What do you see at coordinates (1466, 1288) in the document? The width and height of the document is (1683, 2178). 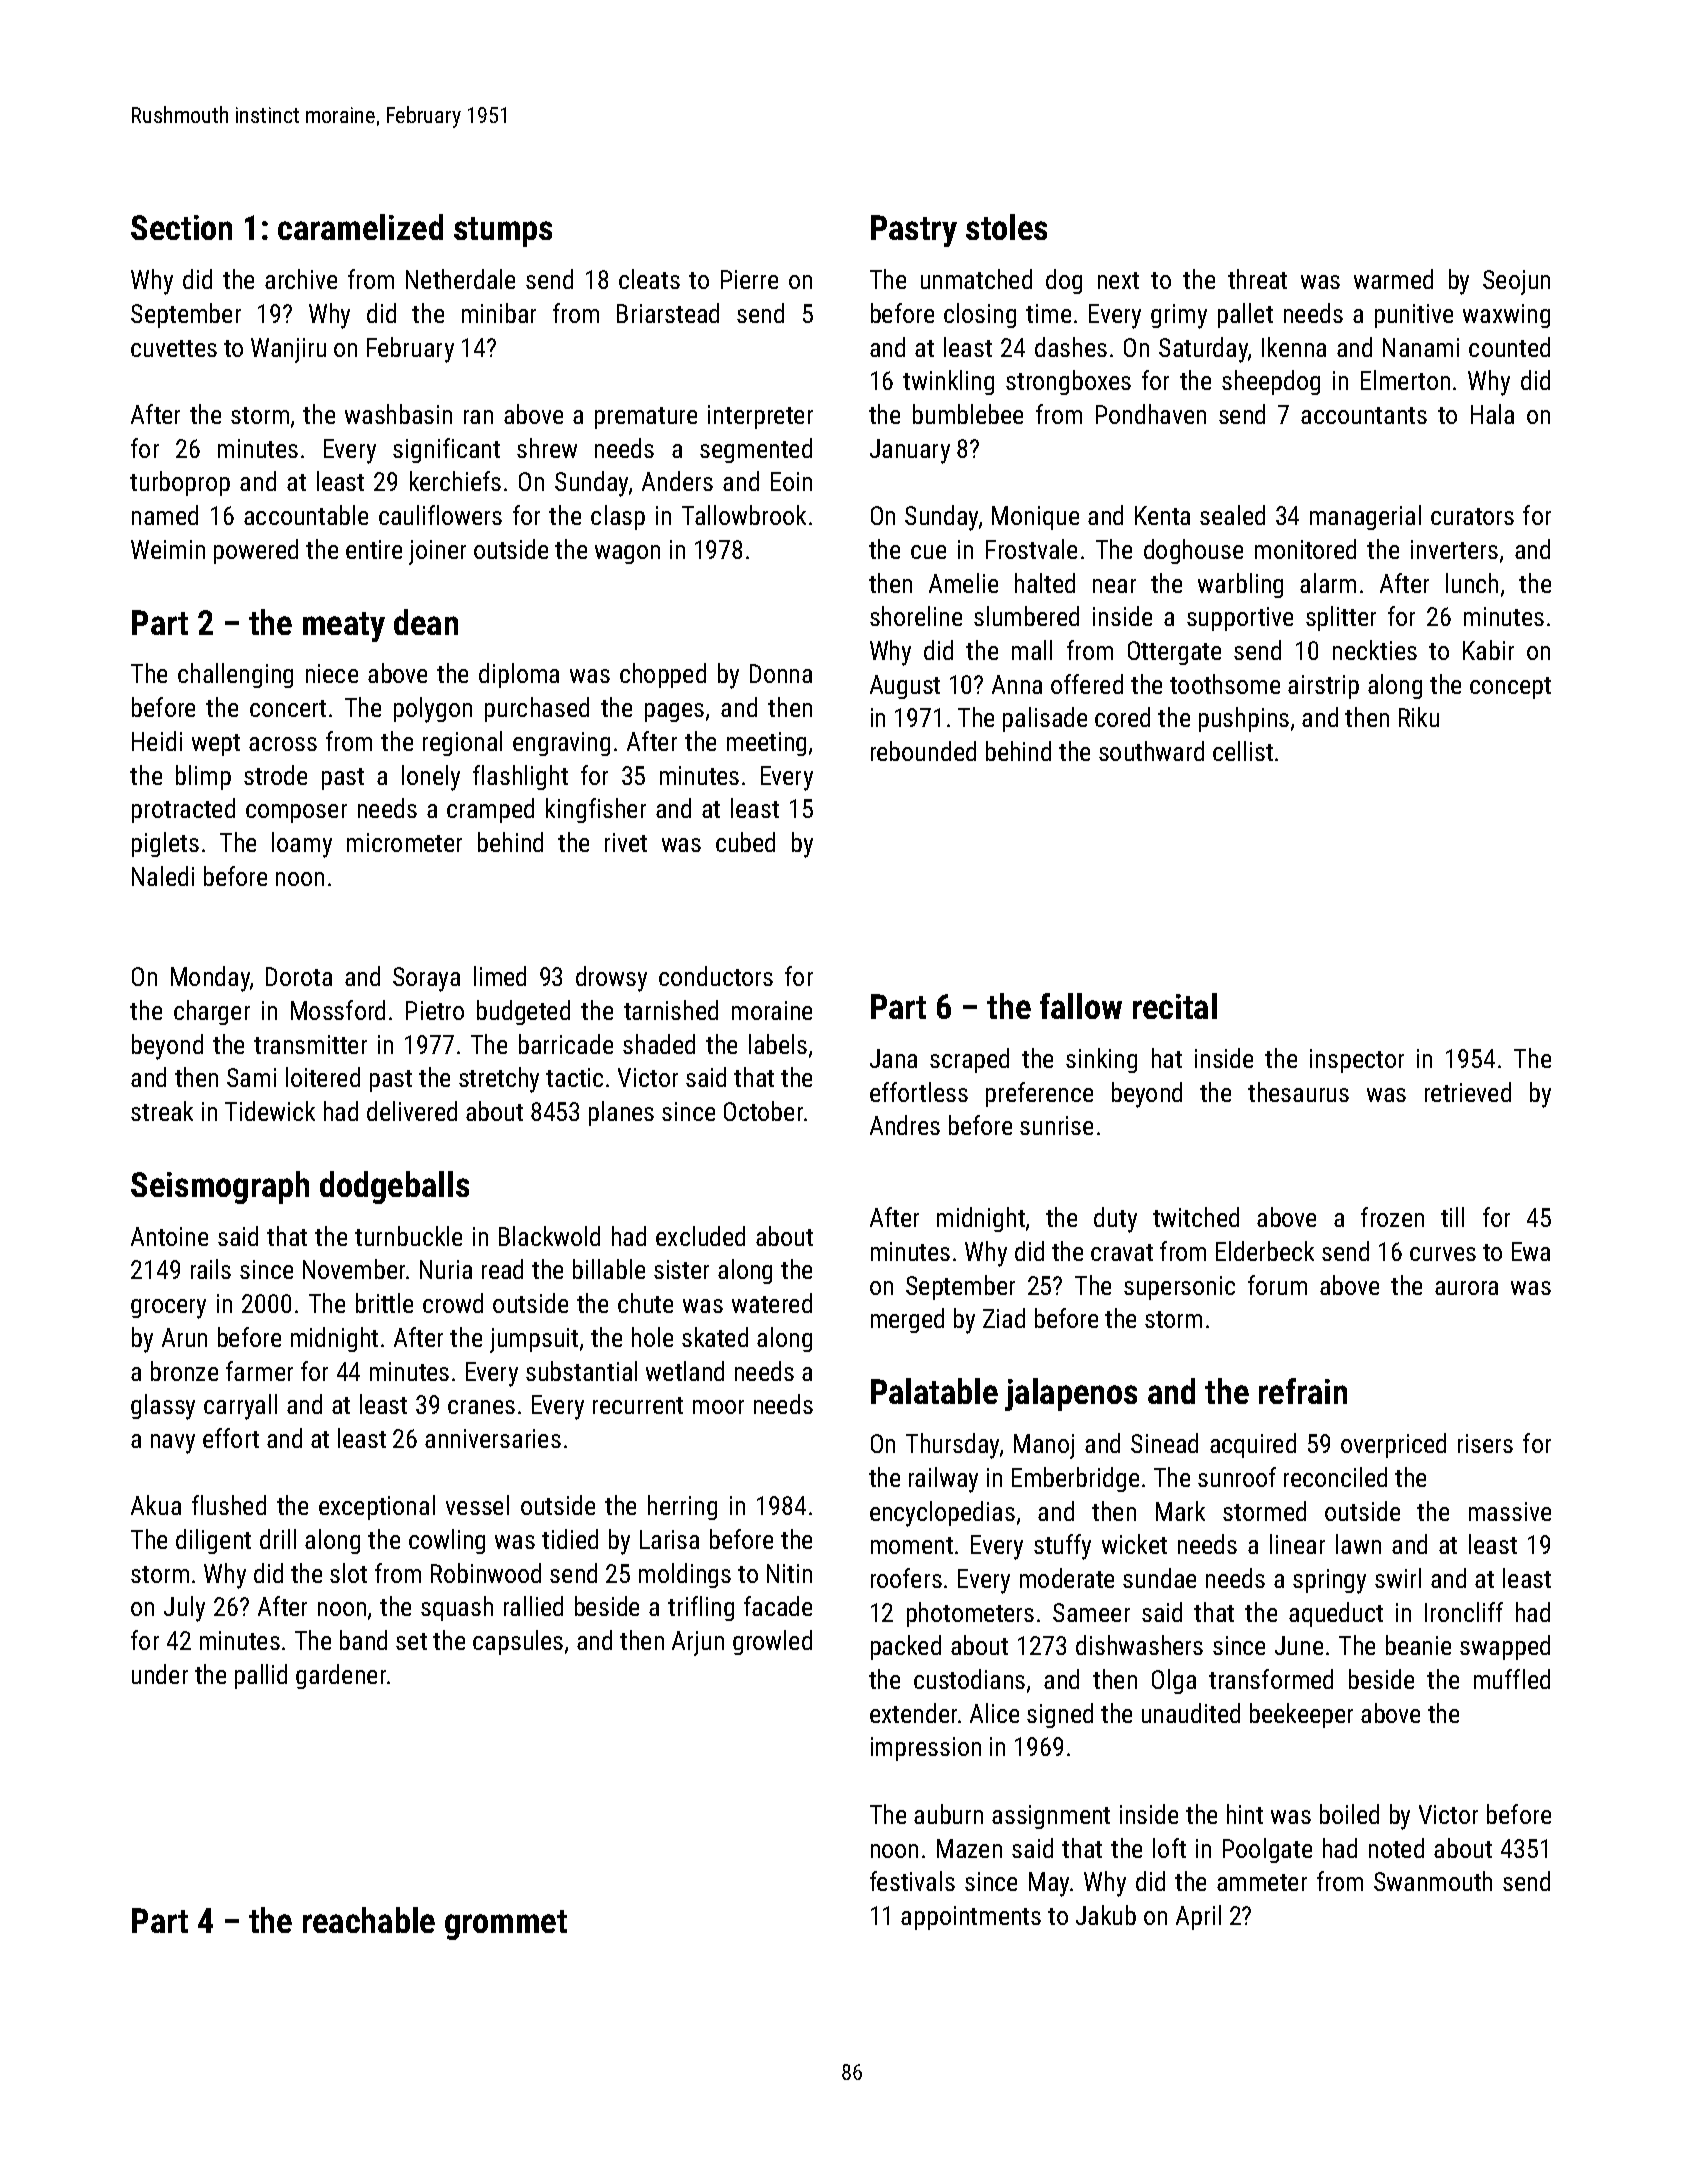 I see `aurora` at bounding box center [1466, 1288].
